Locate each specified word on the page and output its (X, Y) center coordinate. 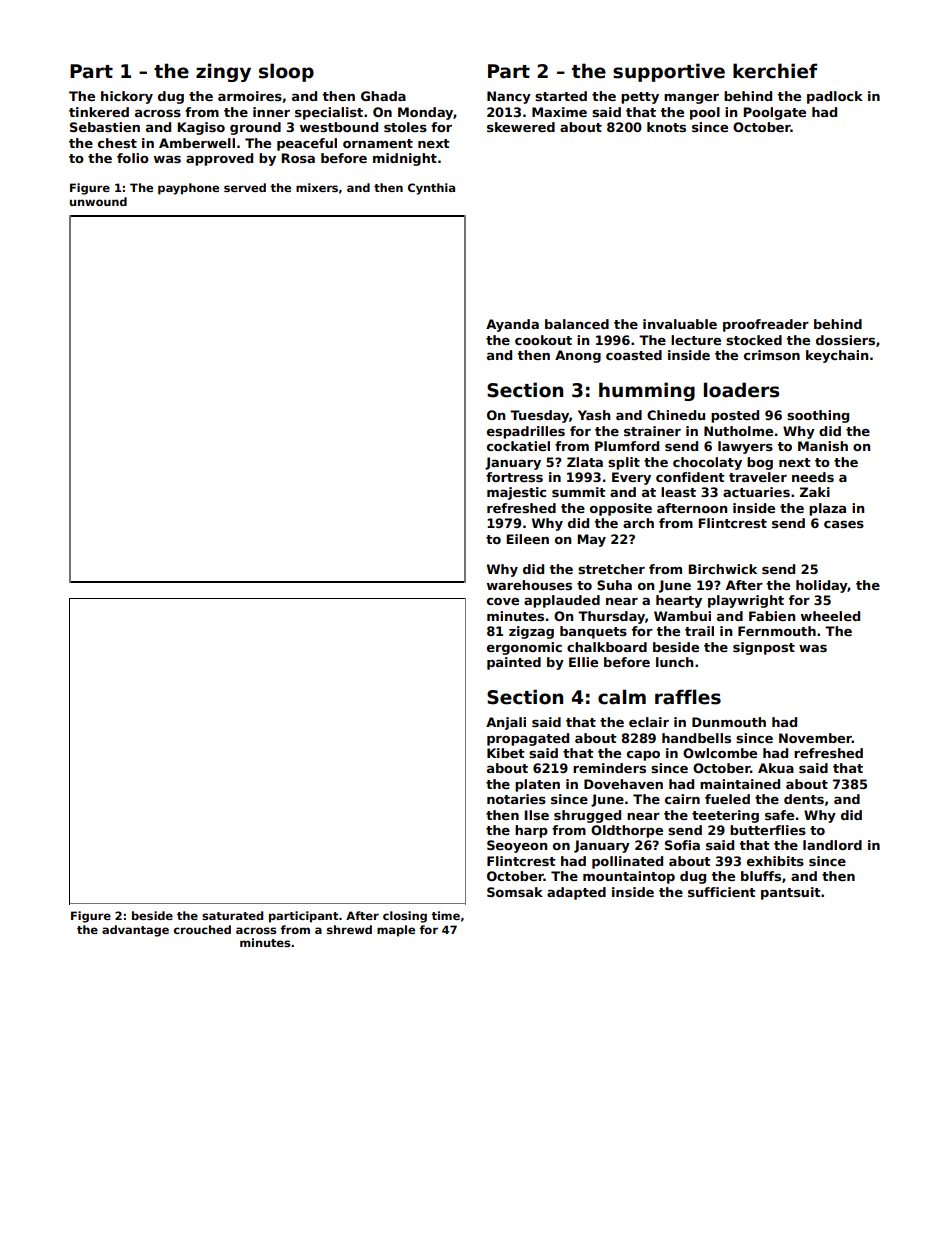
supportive (669, 72)
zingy (223, 72)
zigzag (531, 632)
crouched (202, 929)
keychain (837, 356)
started (561, 96)
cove (503, 601)
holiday (822, 586)
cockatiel (518, 446)
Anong (578, 356)
